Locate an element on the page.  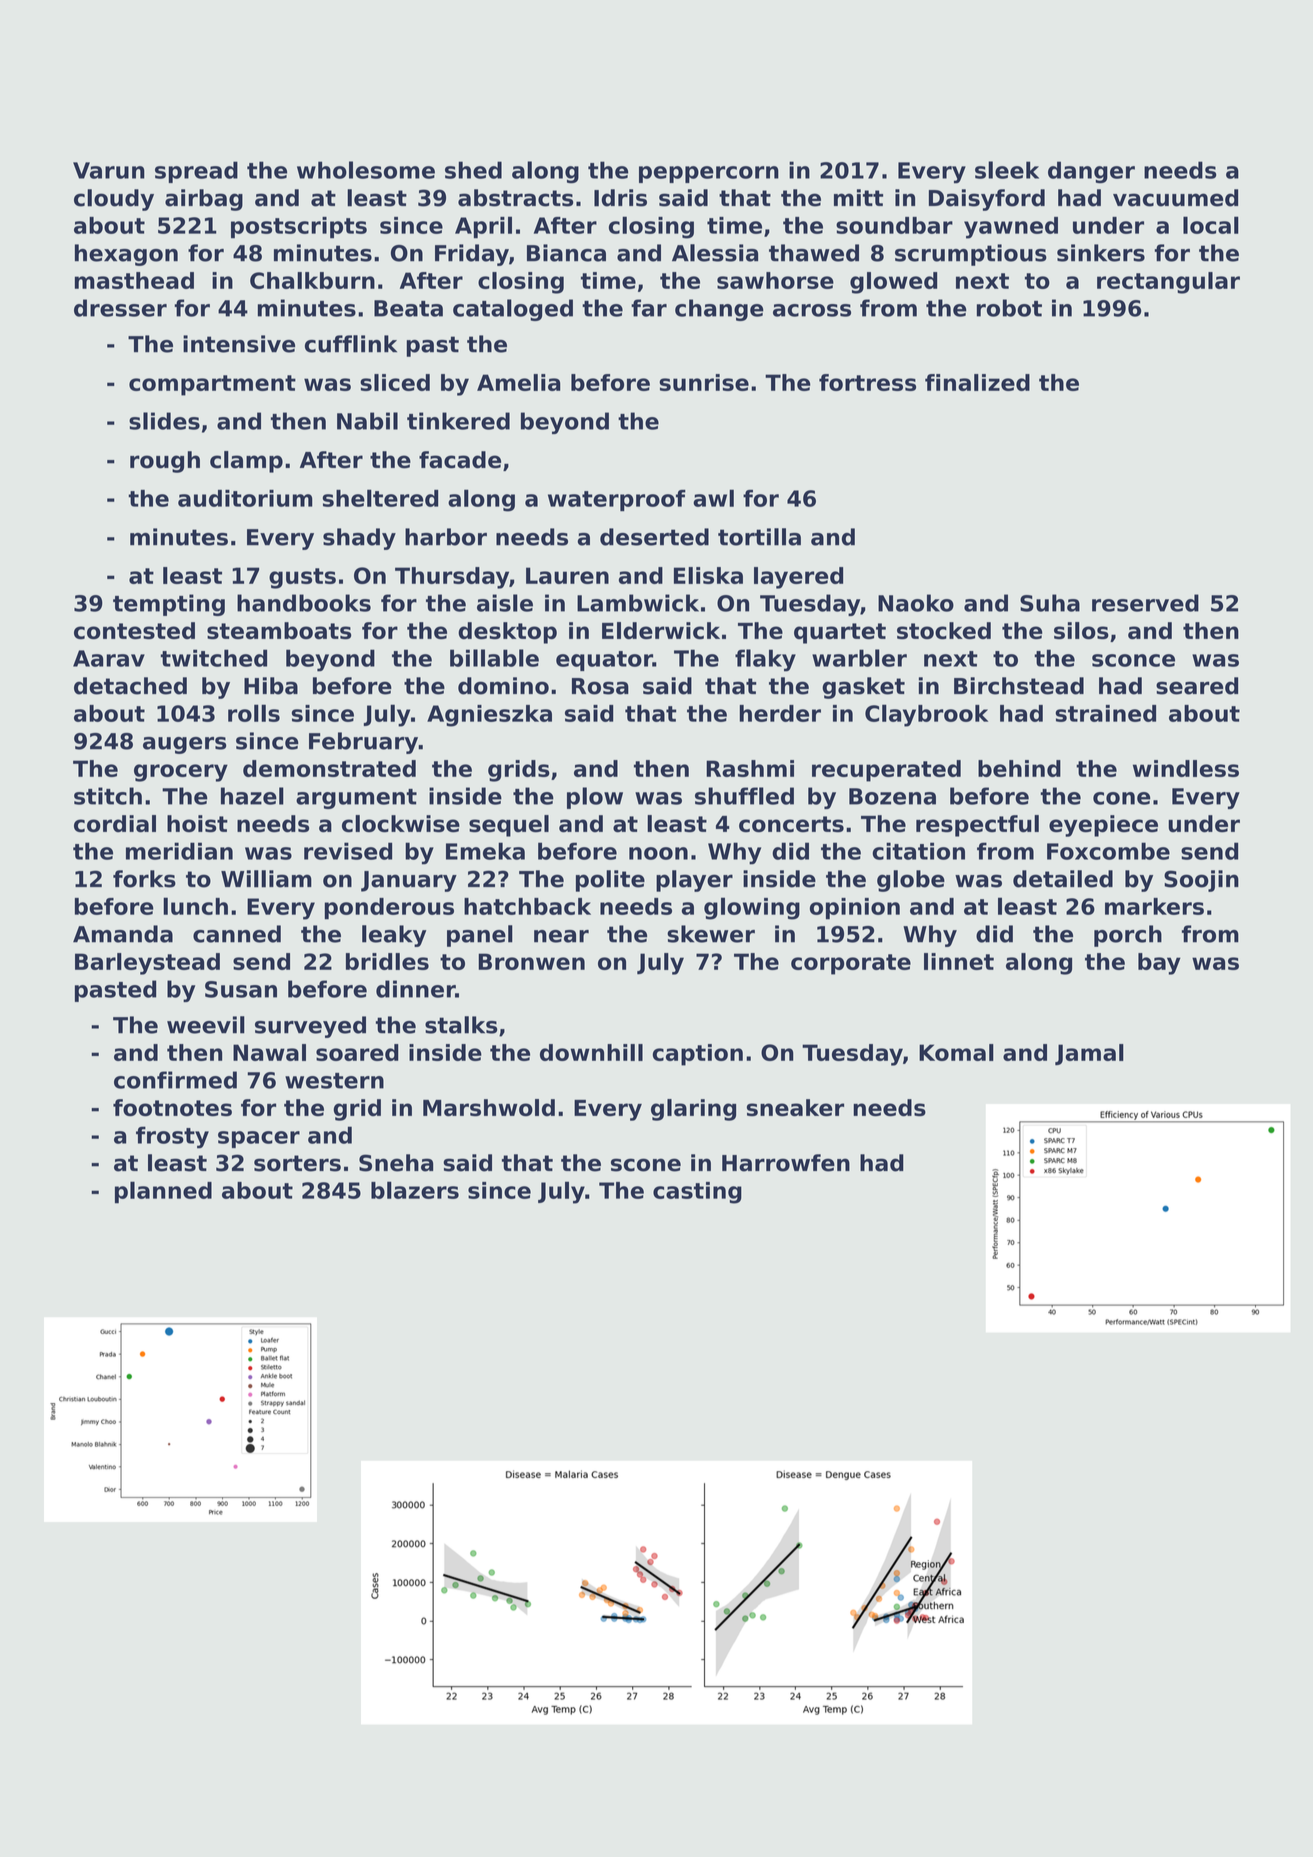
steamboats is located at coordinates (279, 631).
